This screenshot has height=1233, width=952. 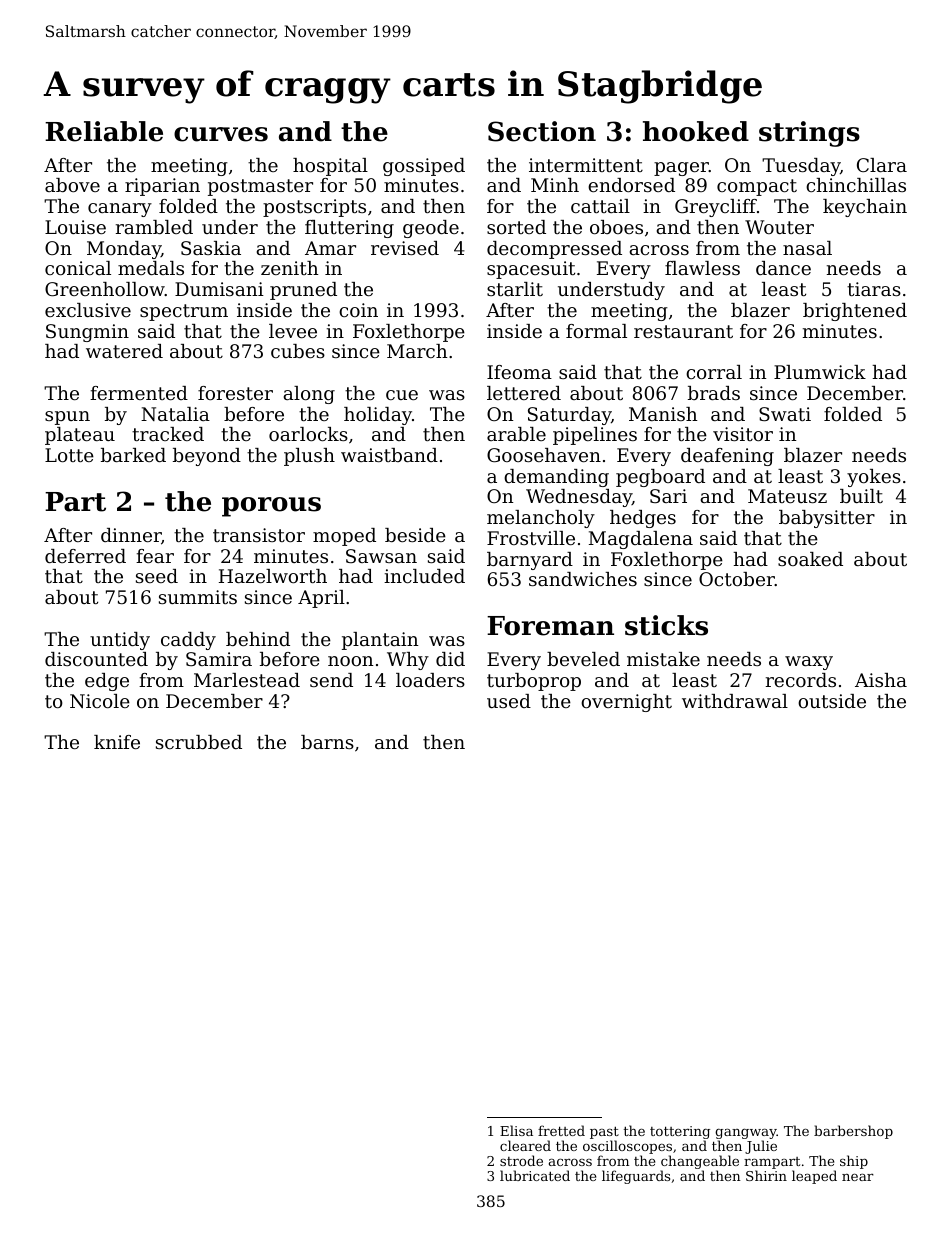 I want to click on outside, so click(x=832, y=701).
